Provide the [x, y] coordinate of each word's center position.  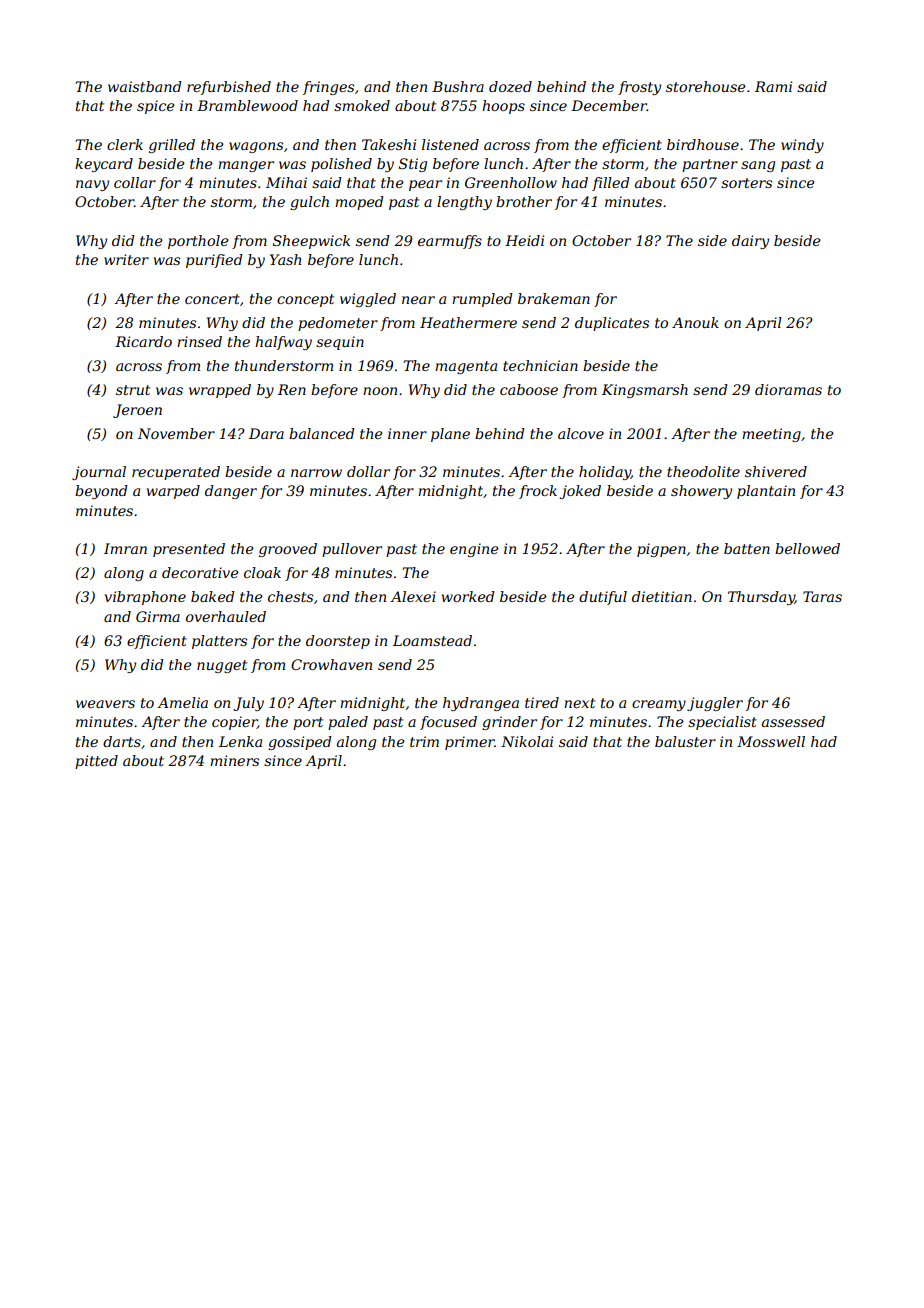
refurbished [229, 88]
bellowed [807, 548]
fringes [328, 88]
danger [231, 492]
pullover [352, 550]
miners [234, 760]
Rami [773, 86]
